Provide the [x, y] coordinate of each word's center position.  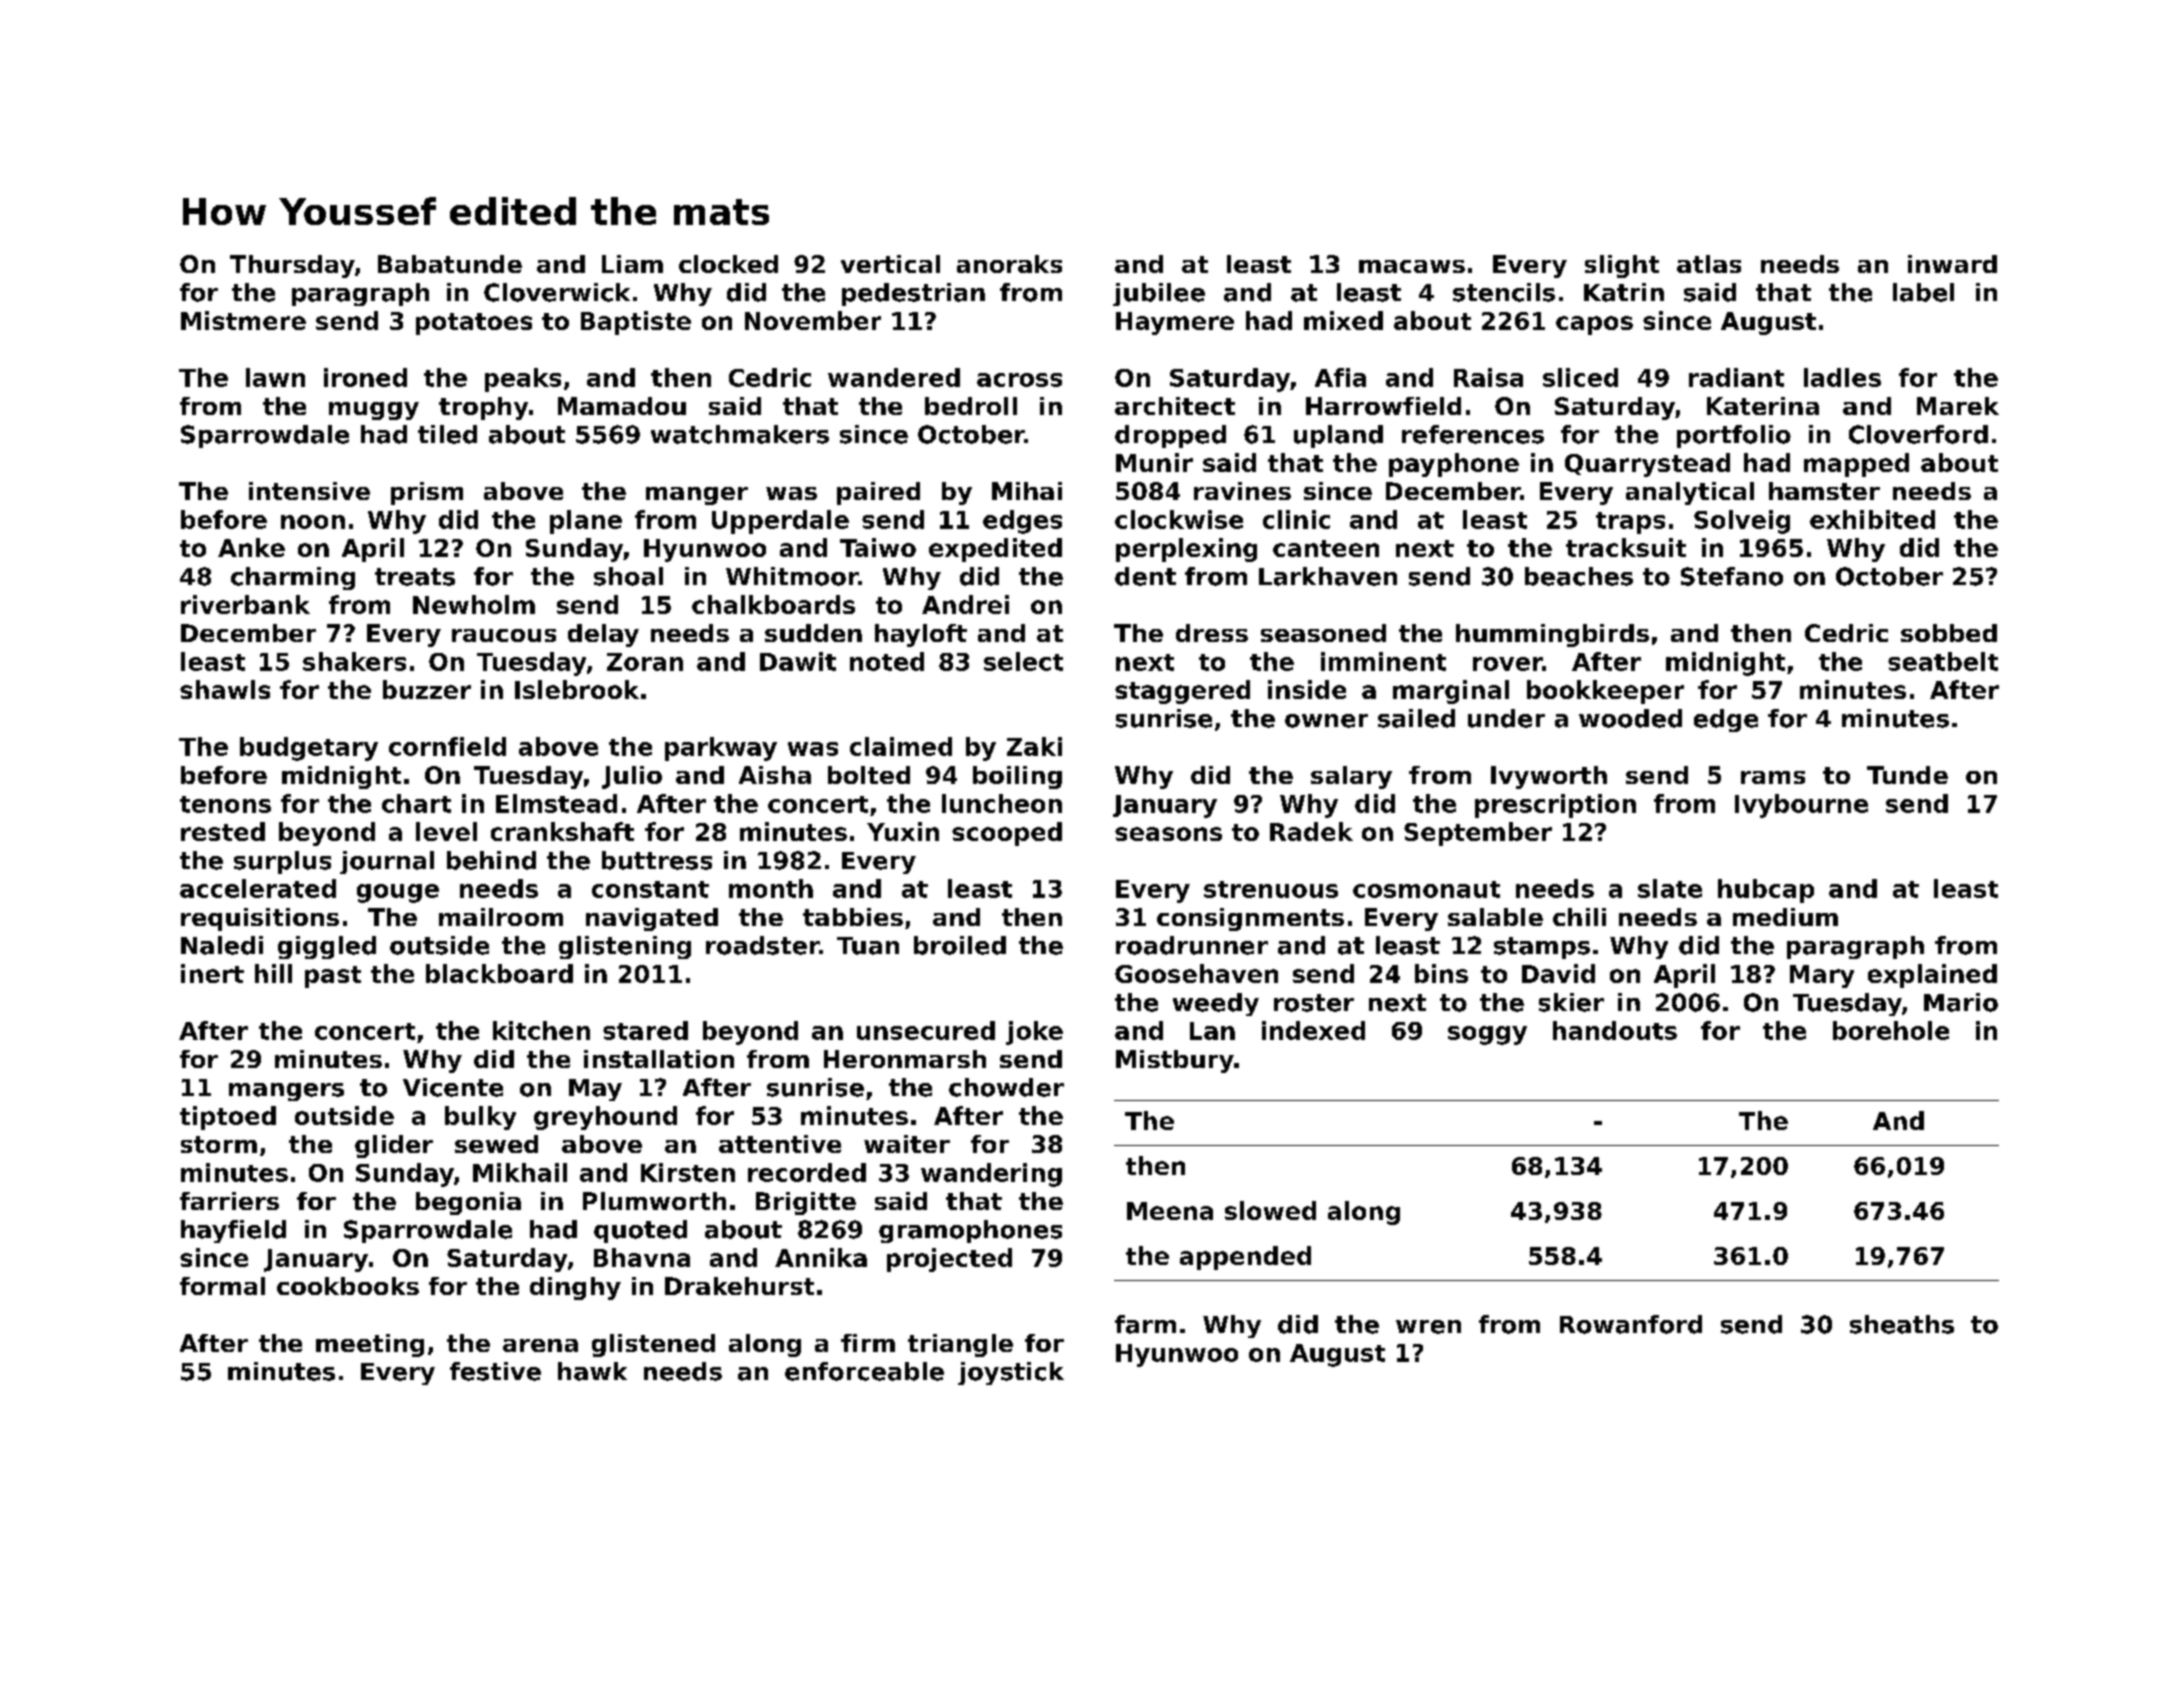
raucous [504, 635]
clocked [728, 264]
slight [1622, 266]
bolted [869, 775]
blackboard [499, 973]
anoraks [1009, 264]
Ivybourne [1801, 806]
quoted [640, 1231]
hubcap [1766, 891]
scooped [1007, 834]
